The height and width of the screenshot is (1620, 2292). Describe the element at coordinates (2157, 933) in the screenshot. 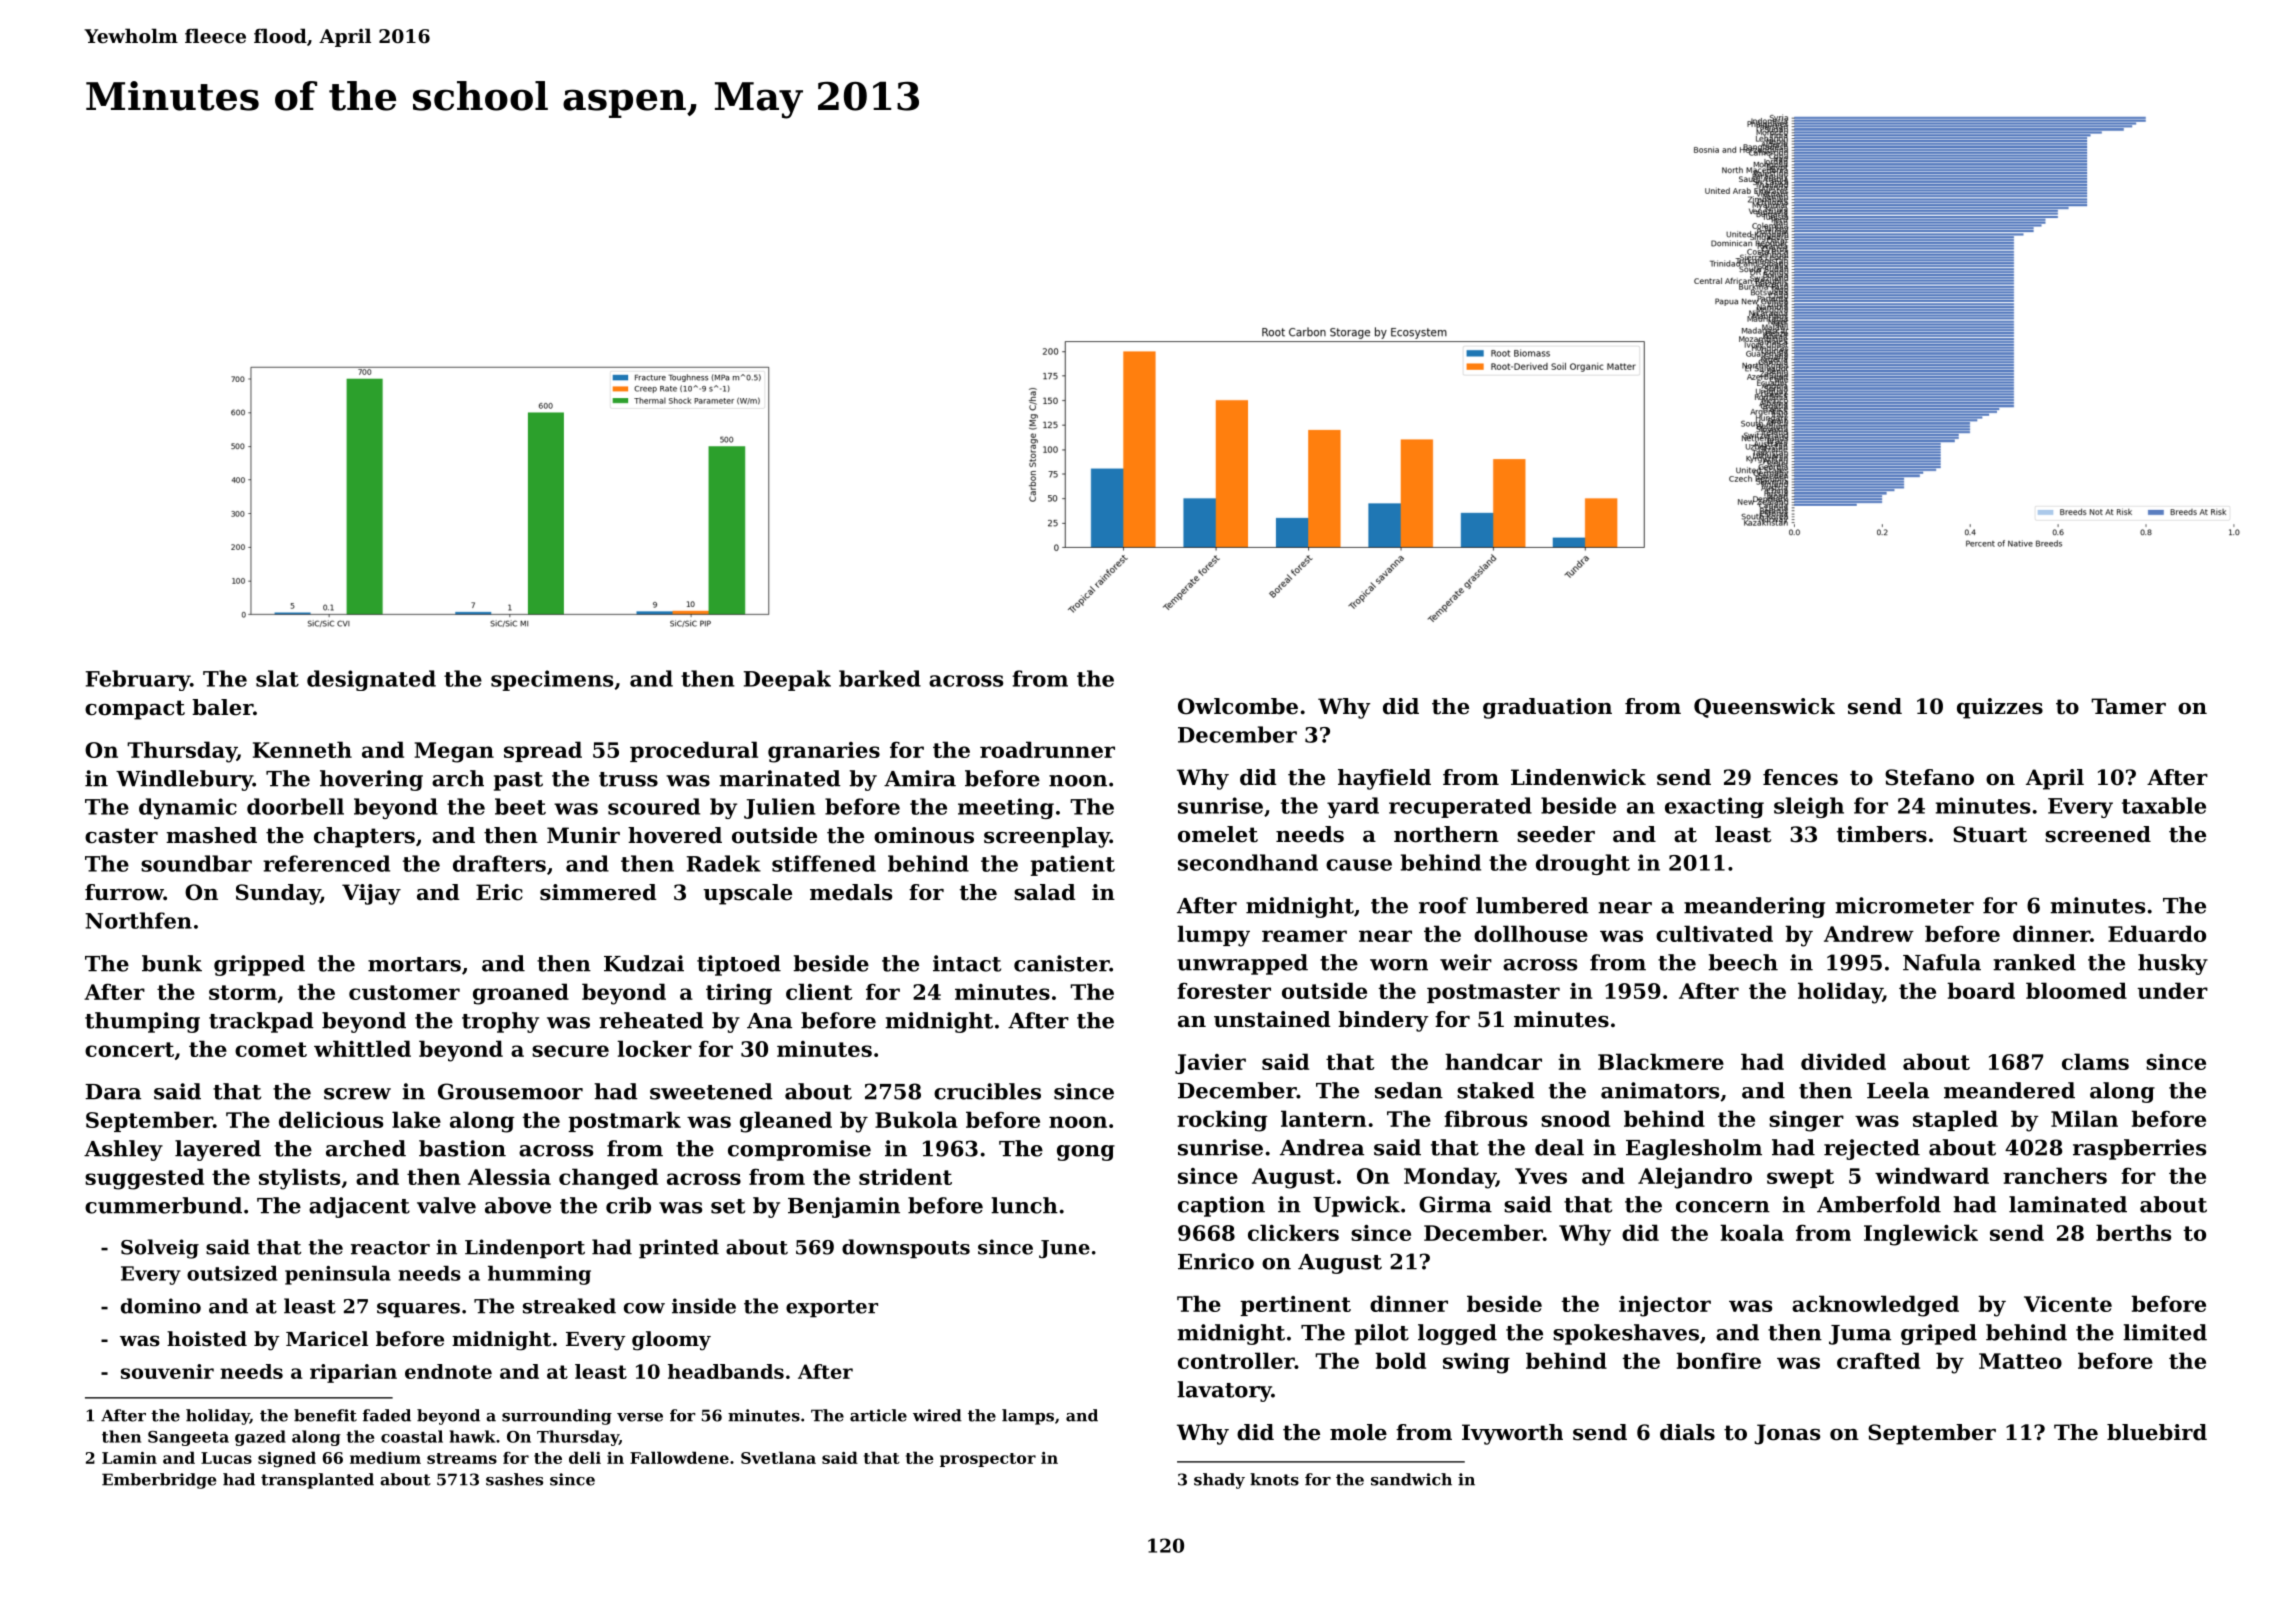

I see `Eduardo` at that location.
